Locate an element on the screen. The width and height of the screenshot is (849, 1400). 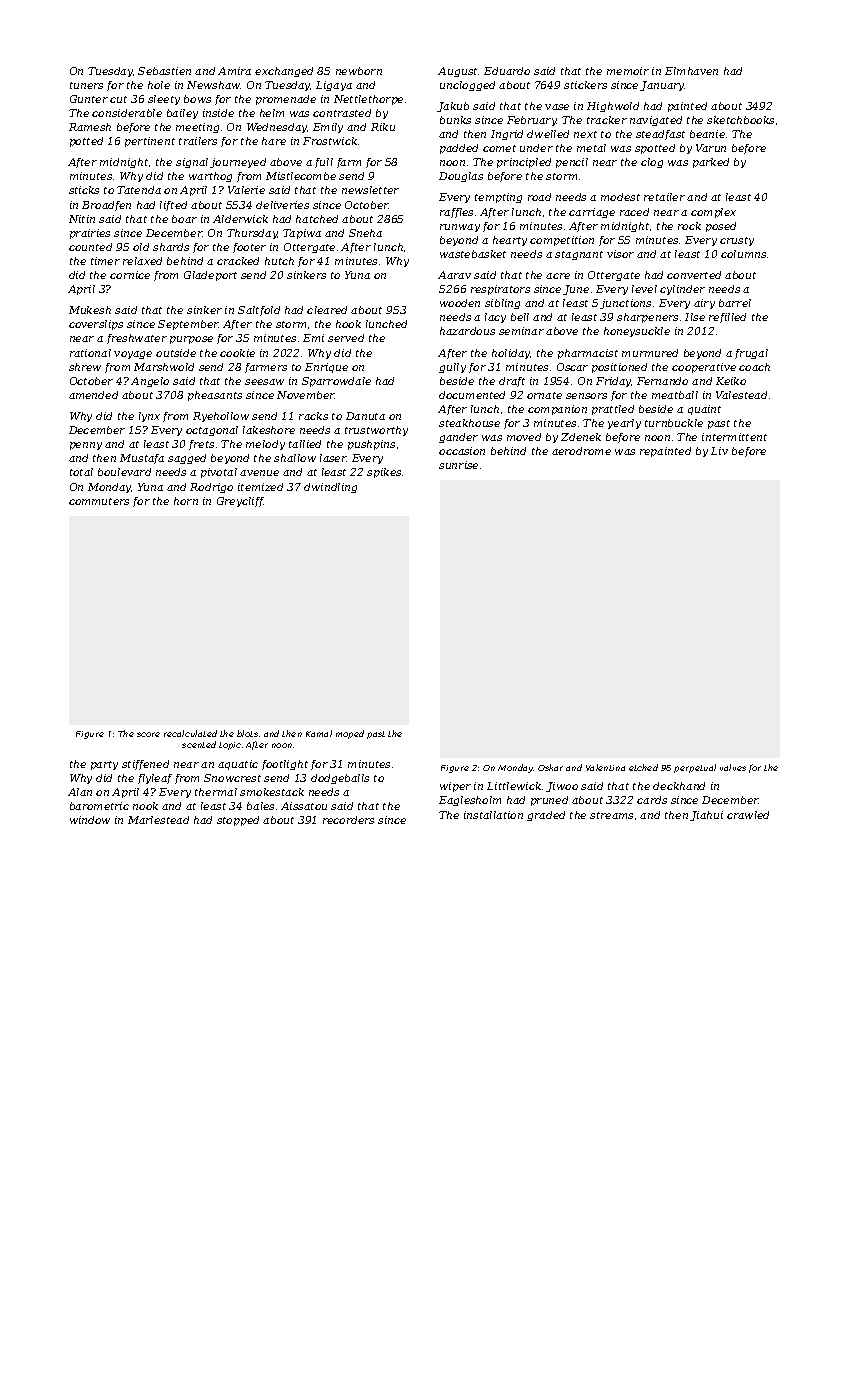
Oskar is located at coordinates (550, 767).
